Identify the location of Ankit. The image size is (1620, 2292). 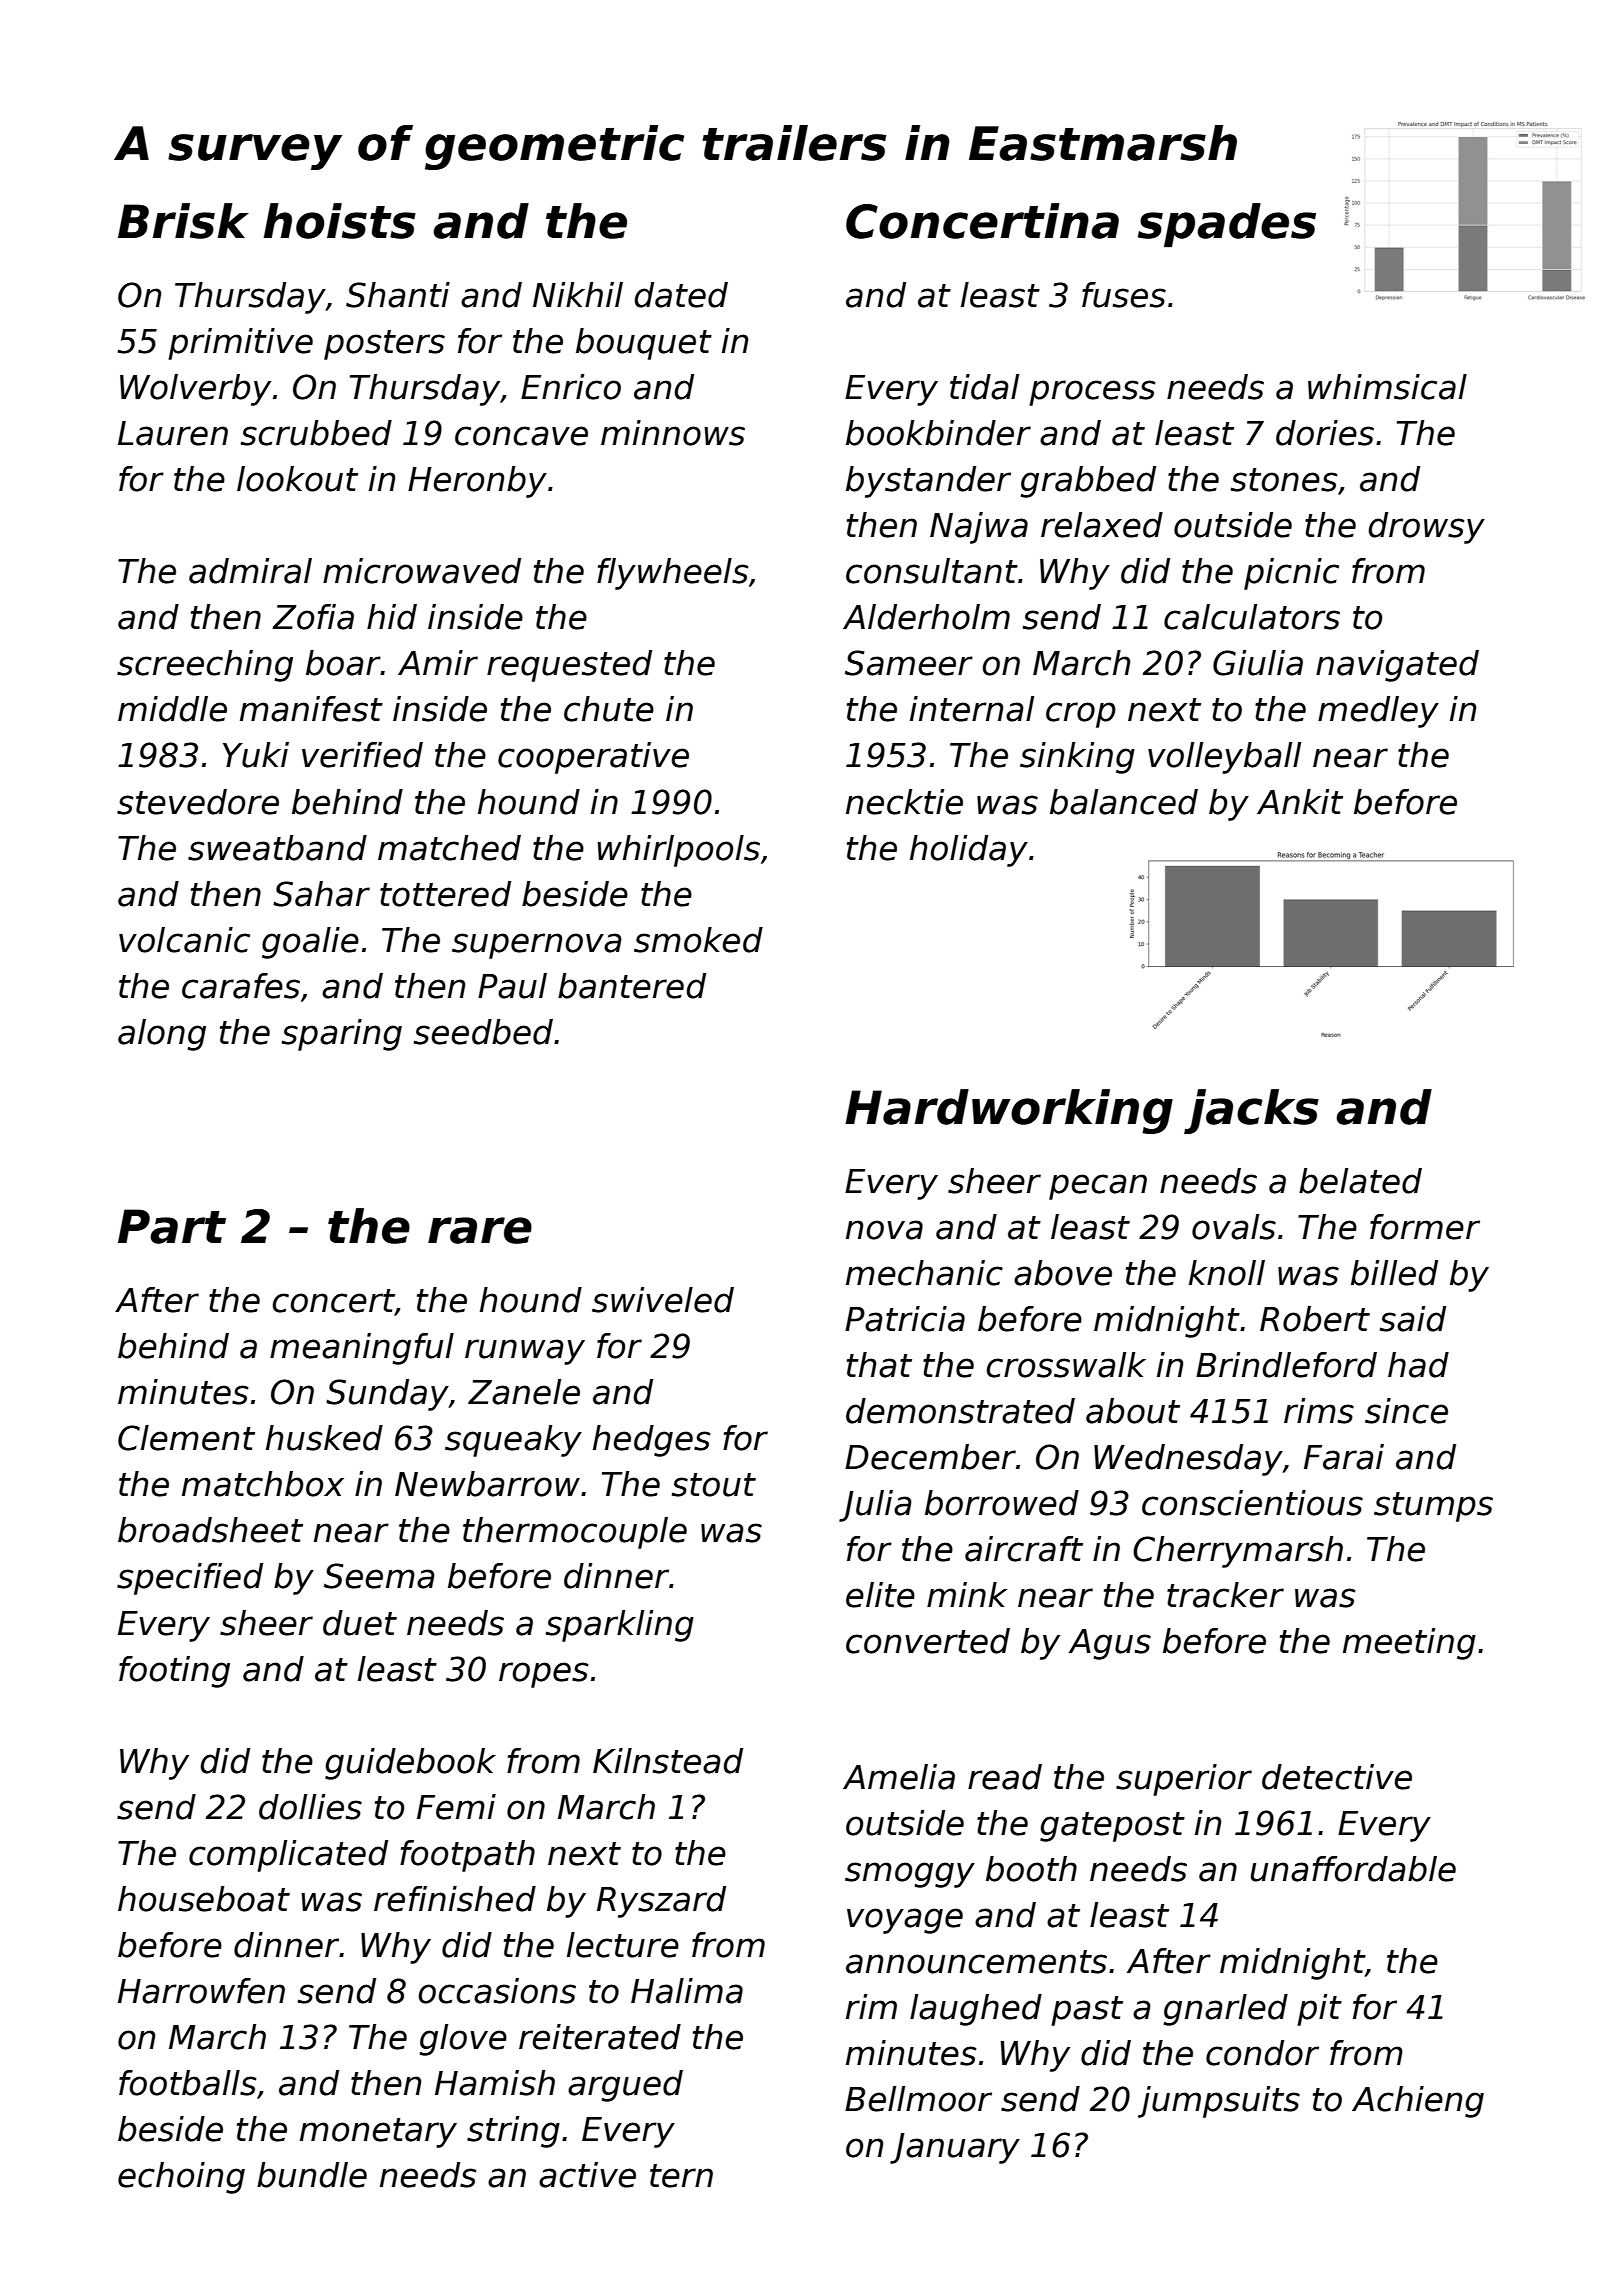
(1300, 801).
